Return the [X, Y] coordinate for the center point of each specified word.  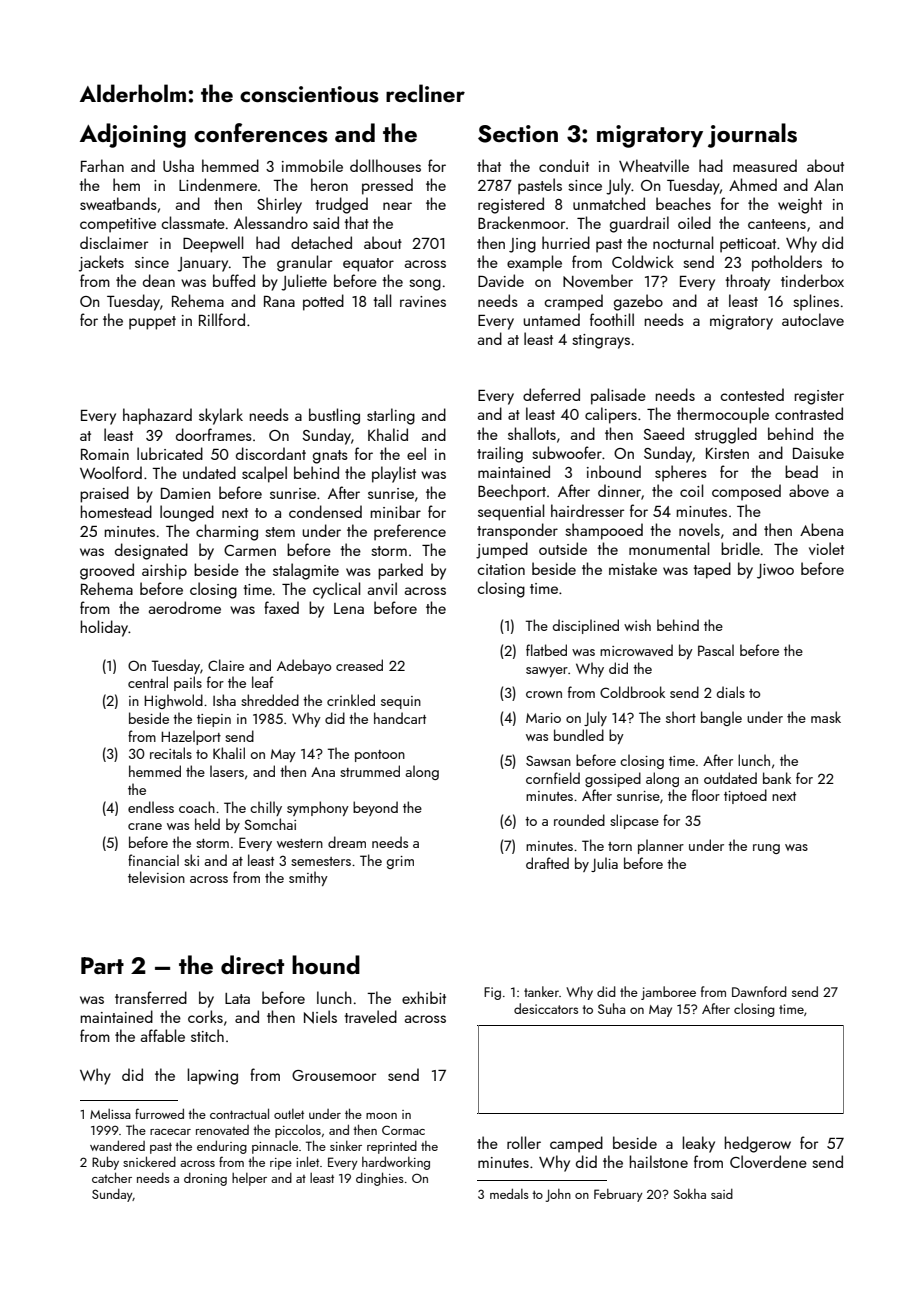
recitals [171, 753]
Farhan [102, 165]
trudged [341, 205]
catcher [112, 1177]
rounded [579, 820]
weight [800, 205]
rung [766, 849]
